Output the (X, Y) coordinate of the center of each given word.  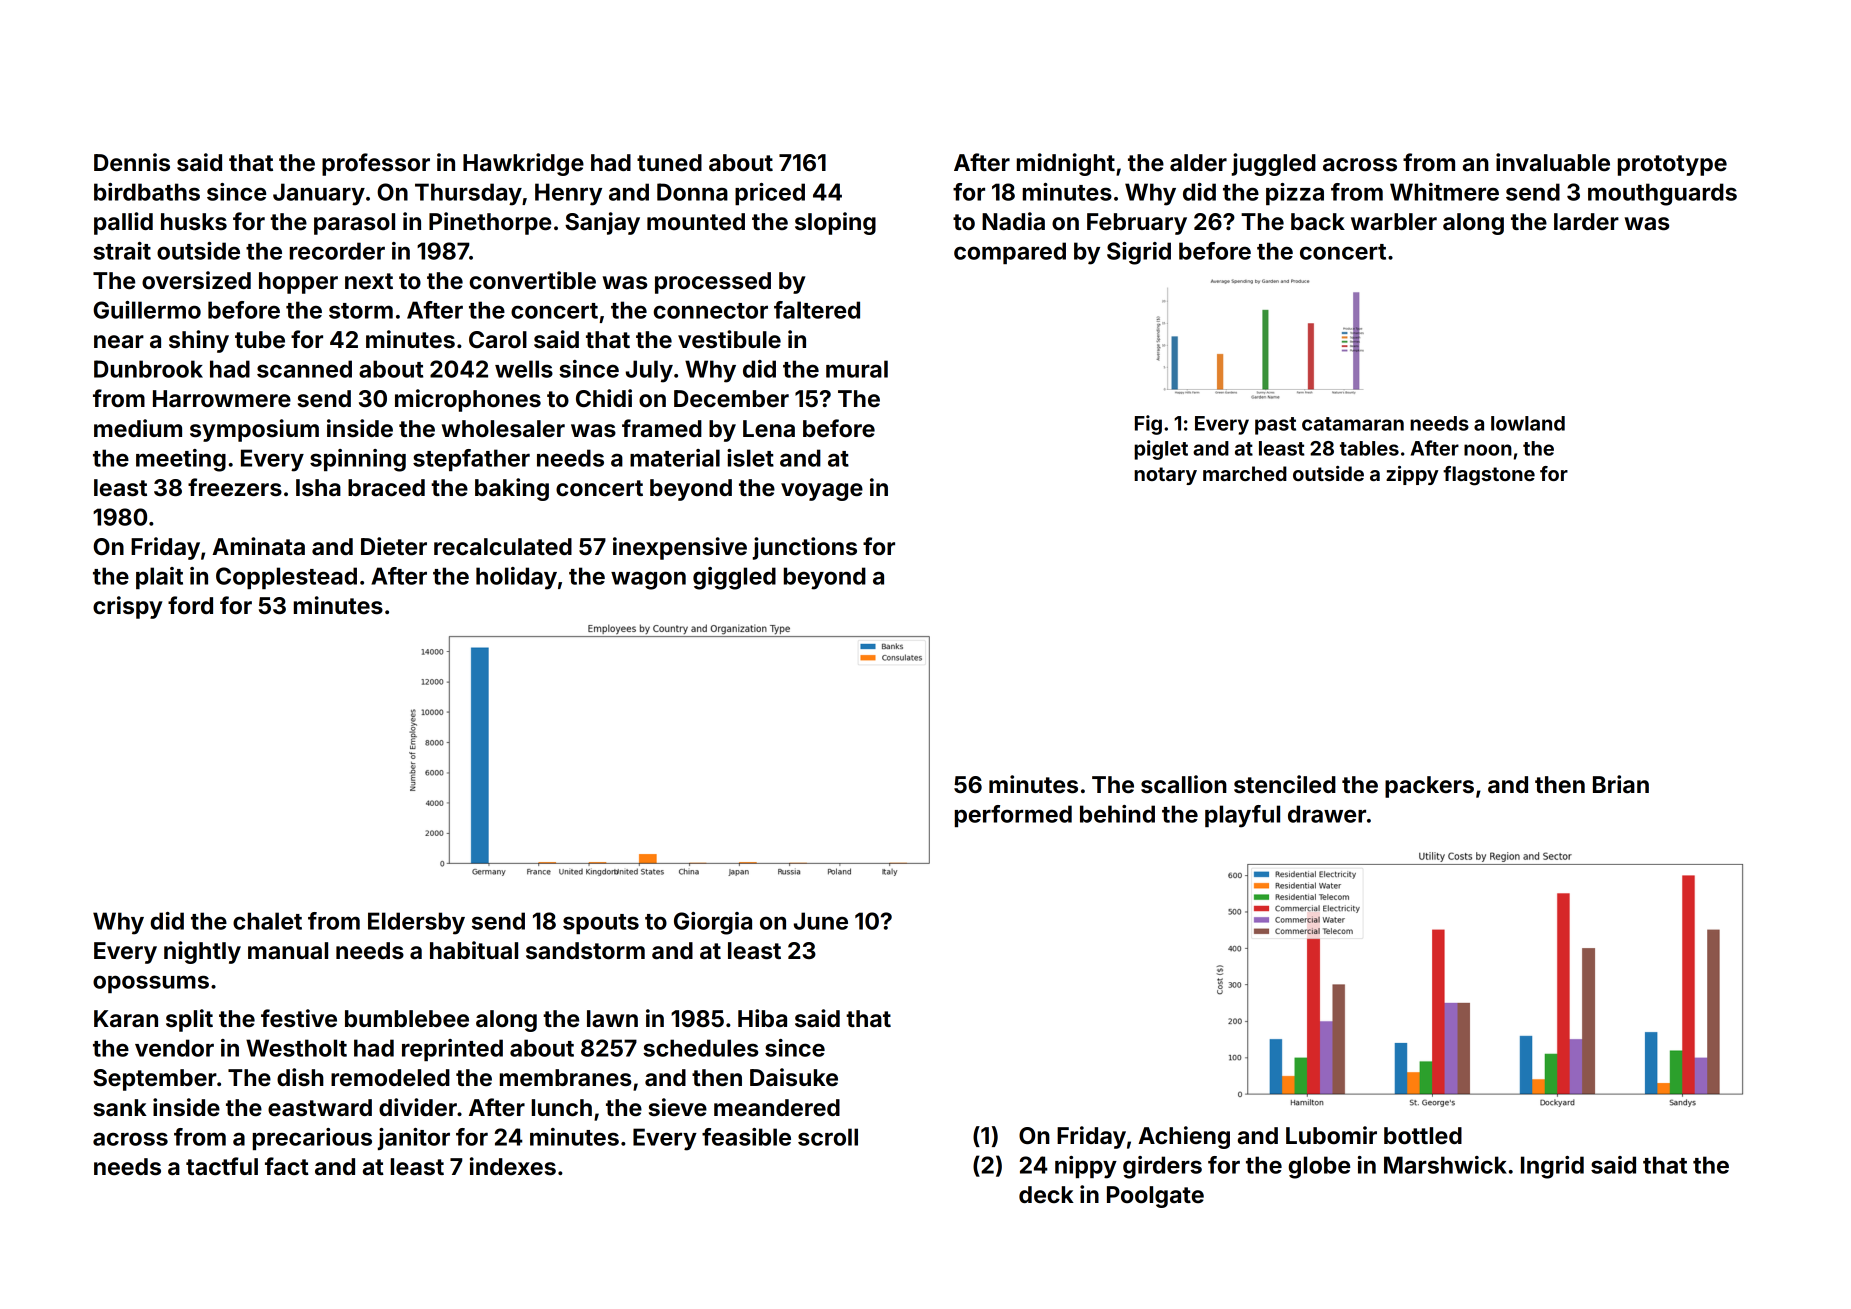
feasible (746, 1137)
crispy (128, 607)
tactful (222, 1166)
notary (1165, 476)
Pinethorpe (490, 223)
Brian (1621, 784)
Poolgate (1155, 1197)
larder (1586, 221)
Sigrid (1139, 253)
